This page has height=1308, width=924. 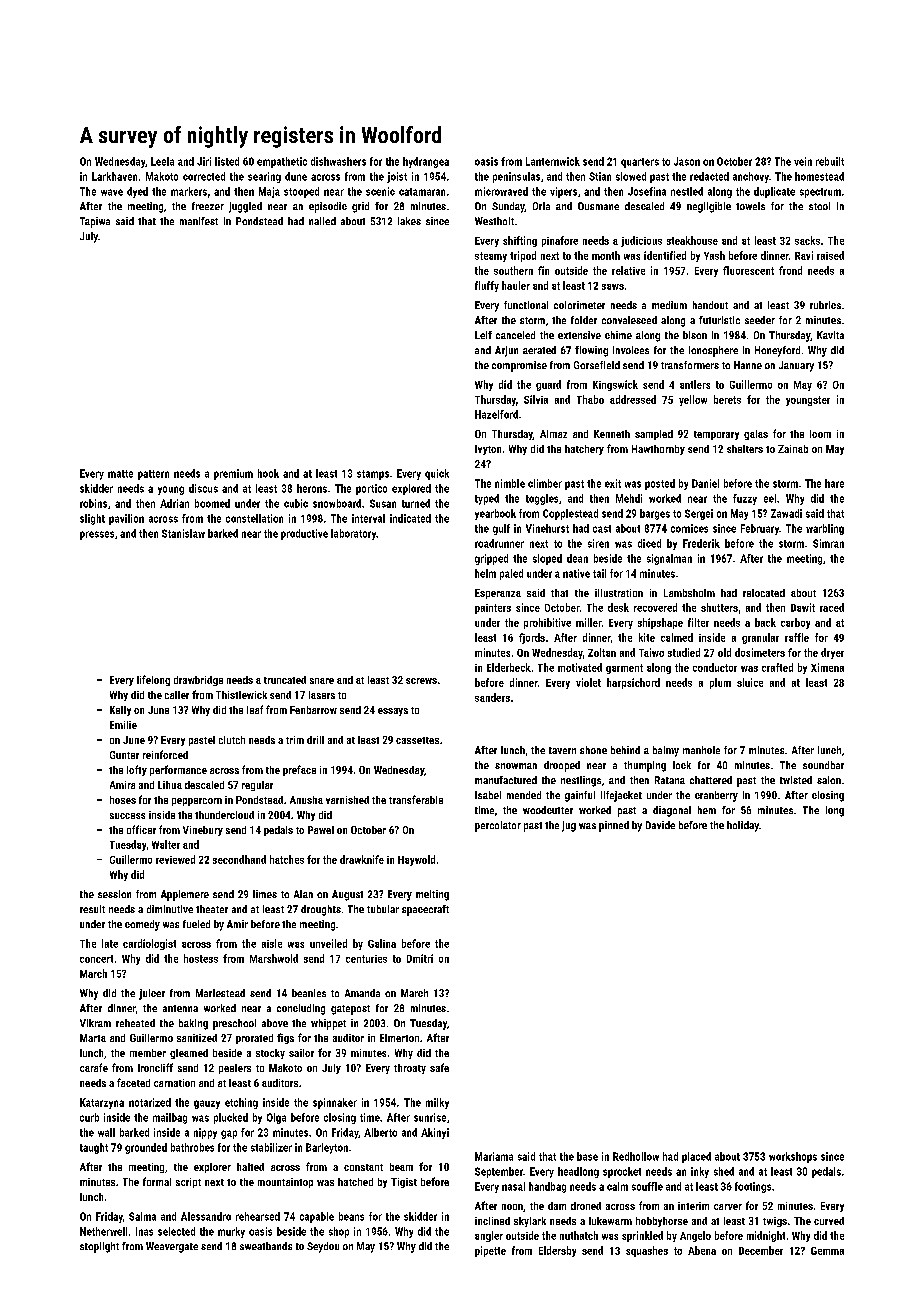 What do you see at coordinates (491, 559) in the page?
I see `gripped` at bounding box center [491, 559].
